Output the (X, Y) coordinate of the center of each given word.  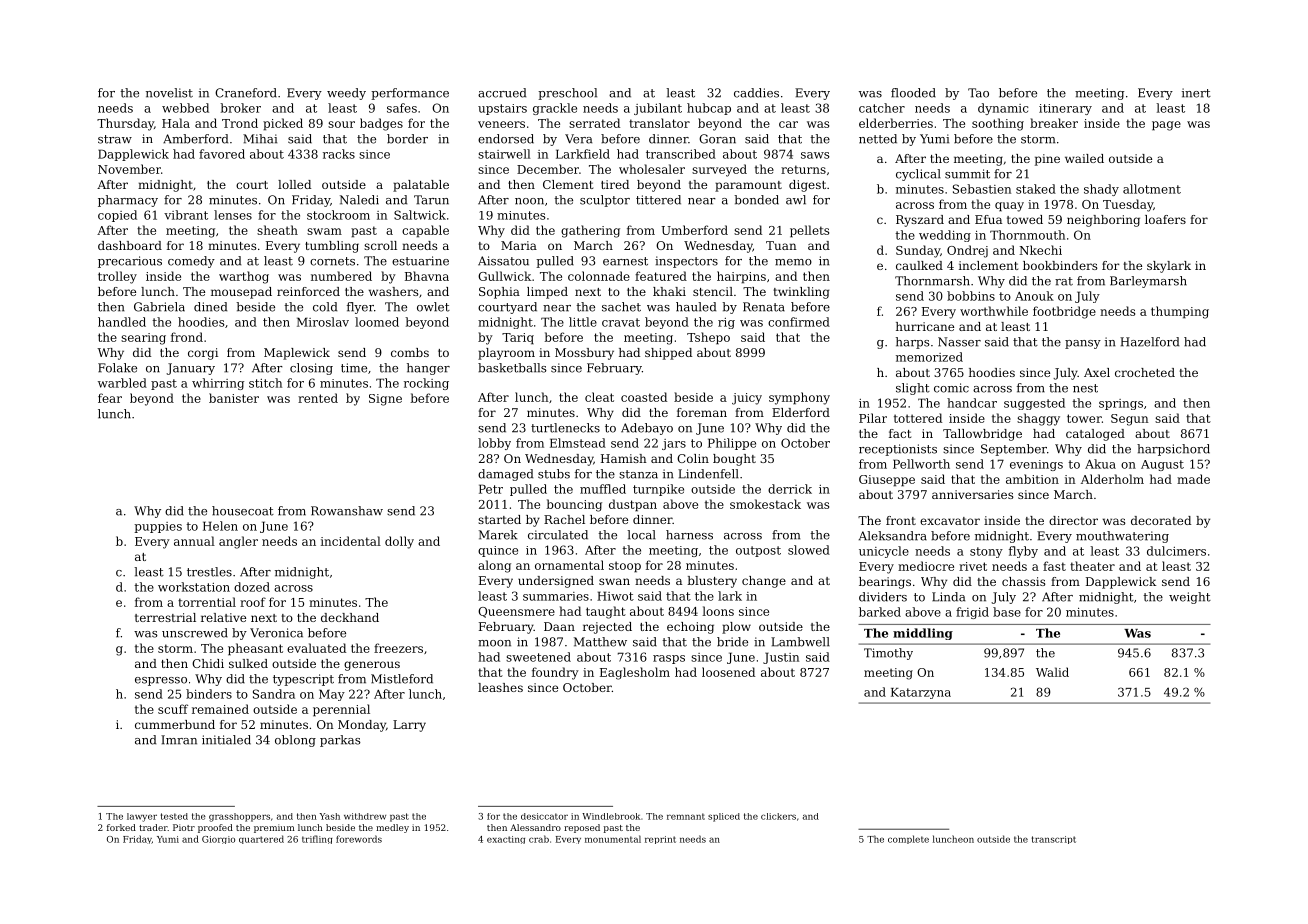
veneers (501, 124)
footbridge (1064, 312)
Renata (764, 307)
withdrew (365, 816)
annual (194, 541)
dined (210, 307)
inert (1196, 93)
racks (339, 154)
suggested (1034, 404)
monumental (613, 839)
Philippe (732, 444)
